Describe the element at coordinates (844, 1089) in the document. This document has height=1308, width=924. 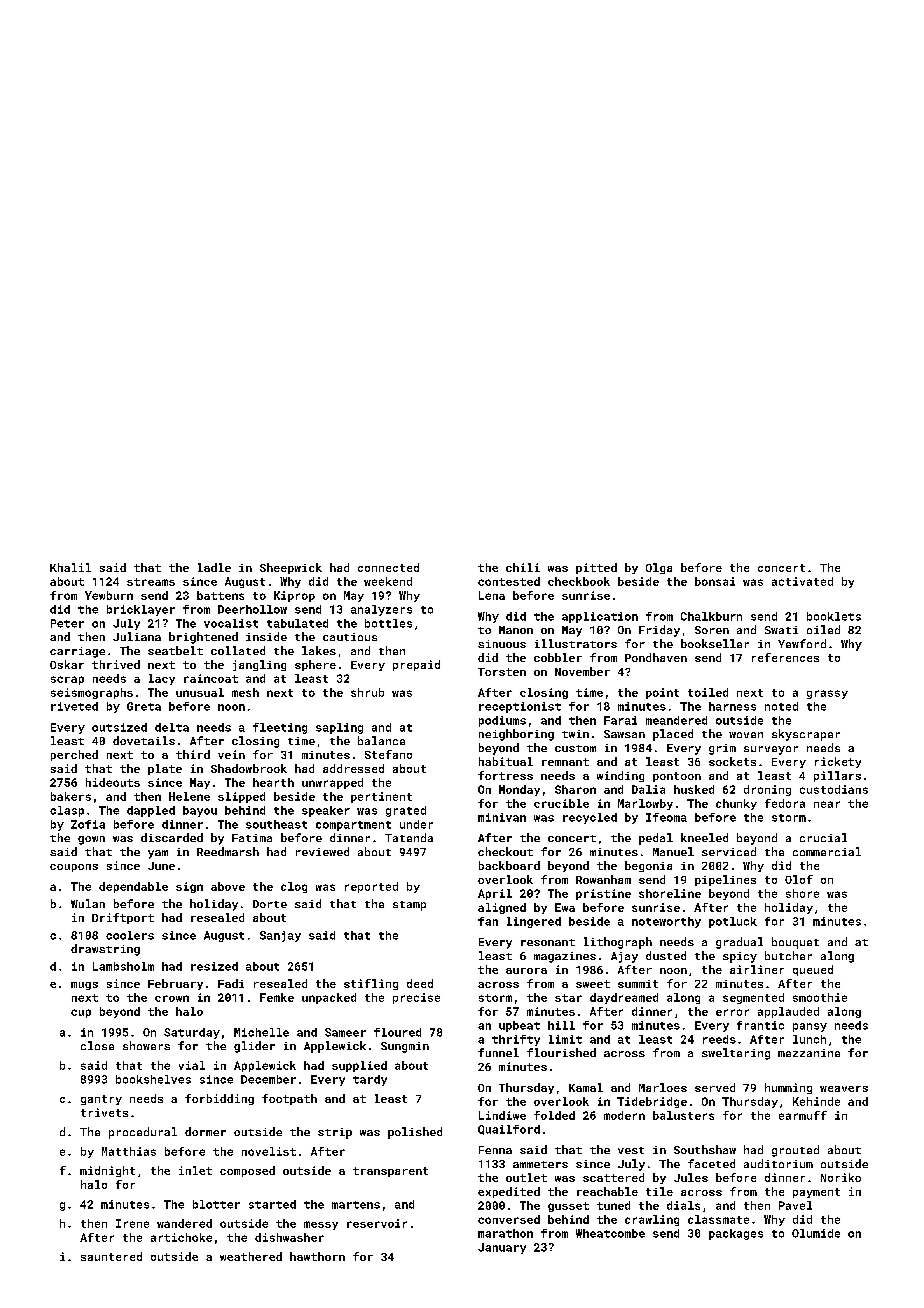
I see `weavers` at that location.
